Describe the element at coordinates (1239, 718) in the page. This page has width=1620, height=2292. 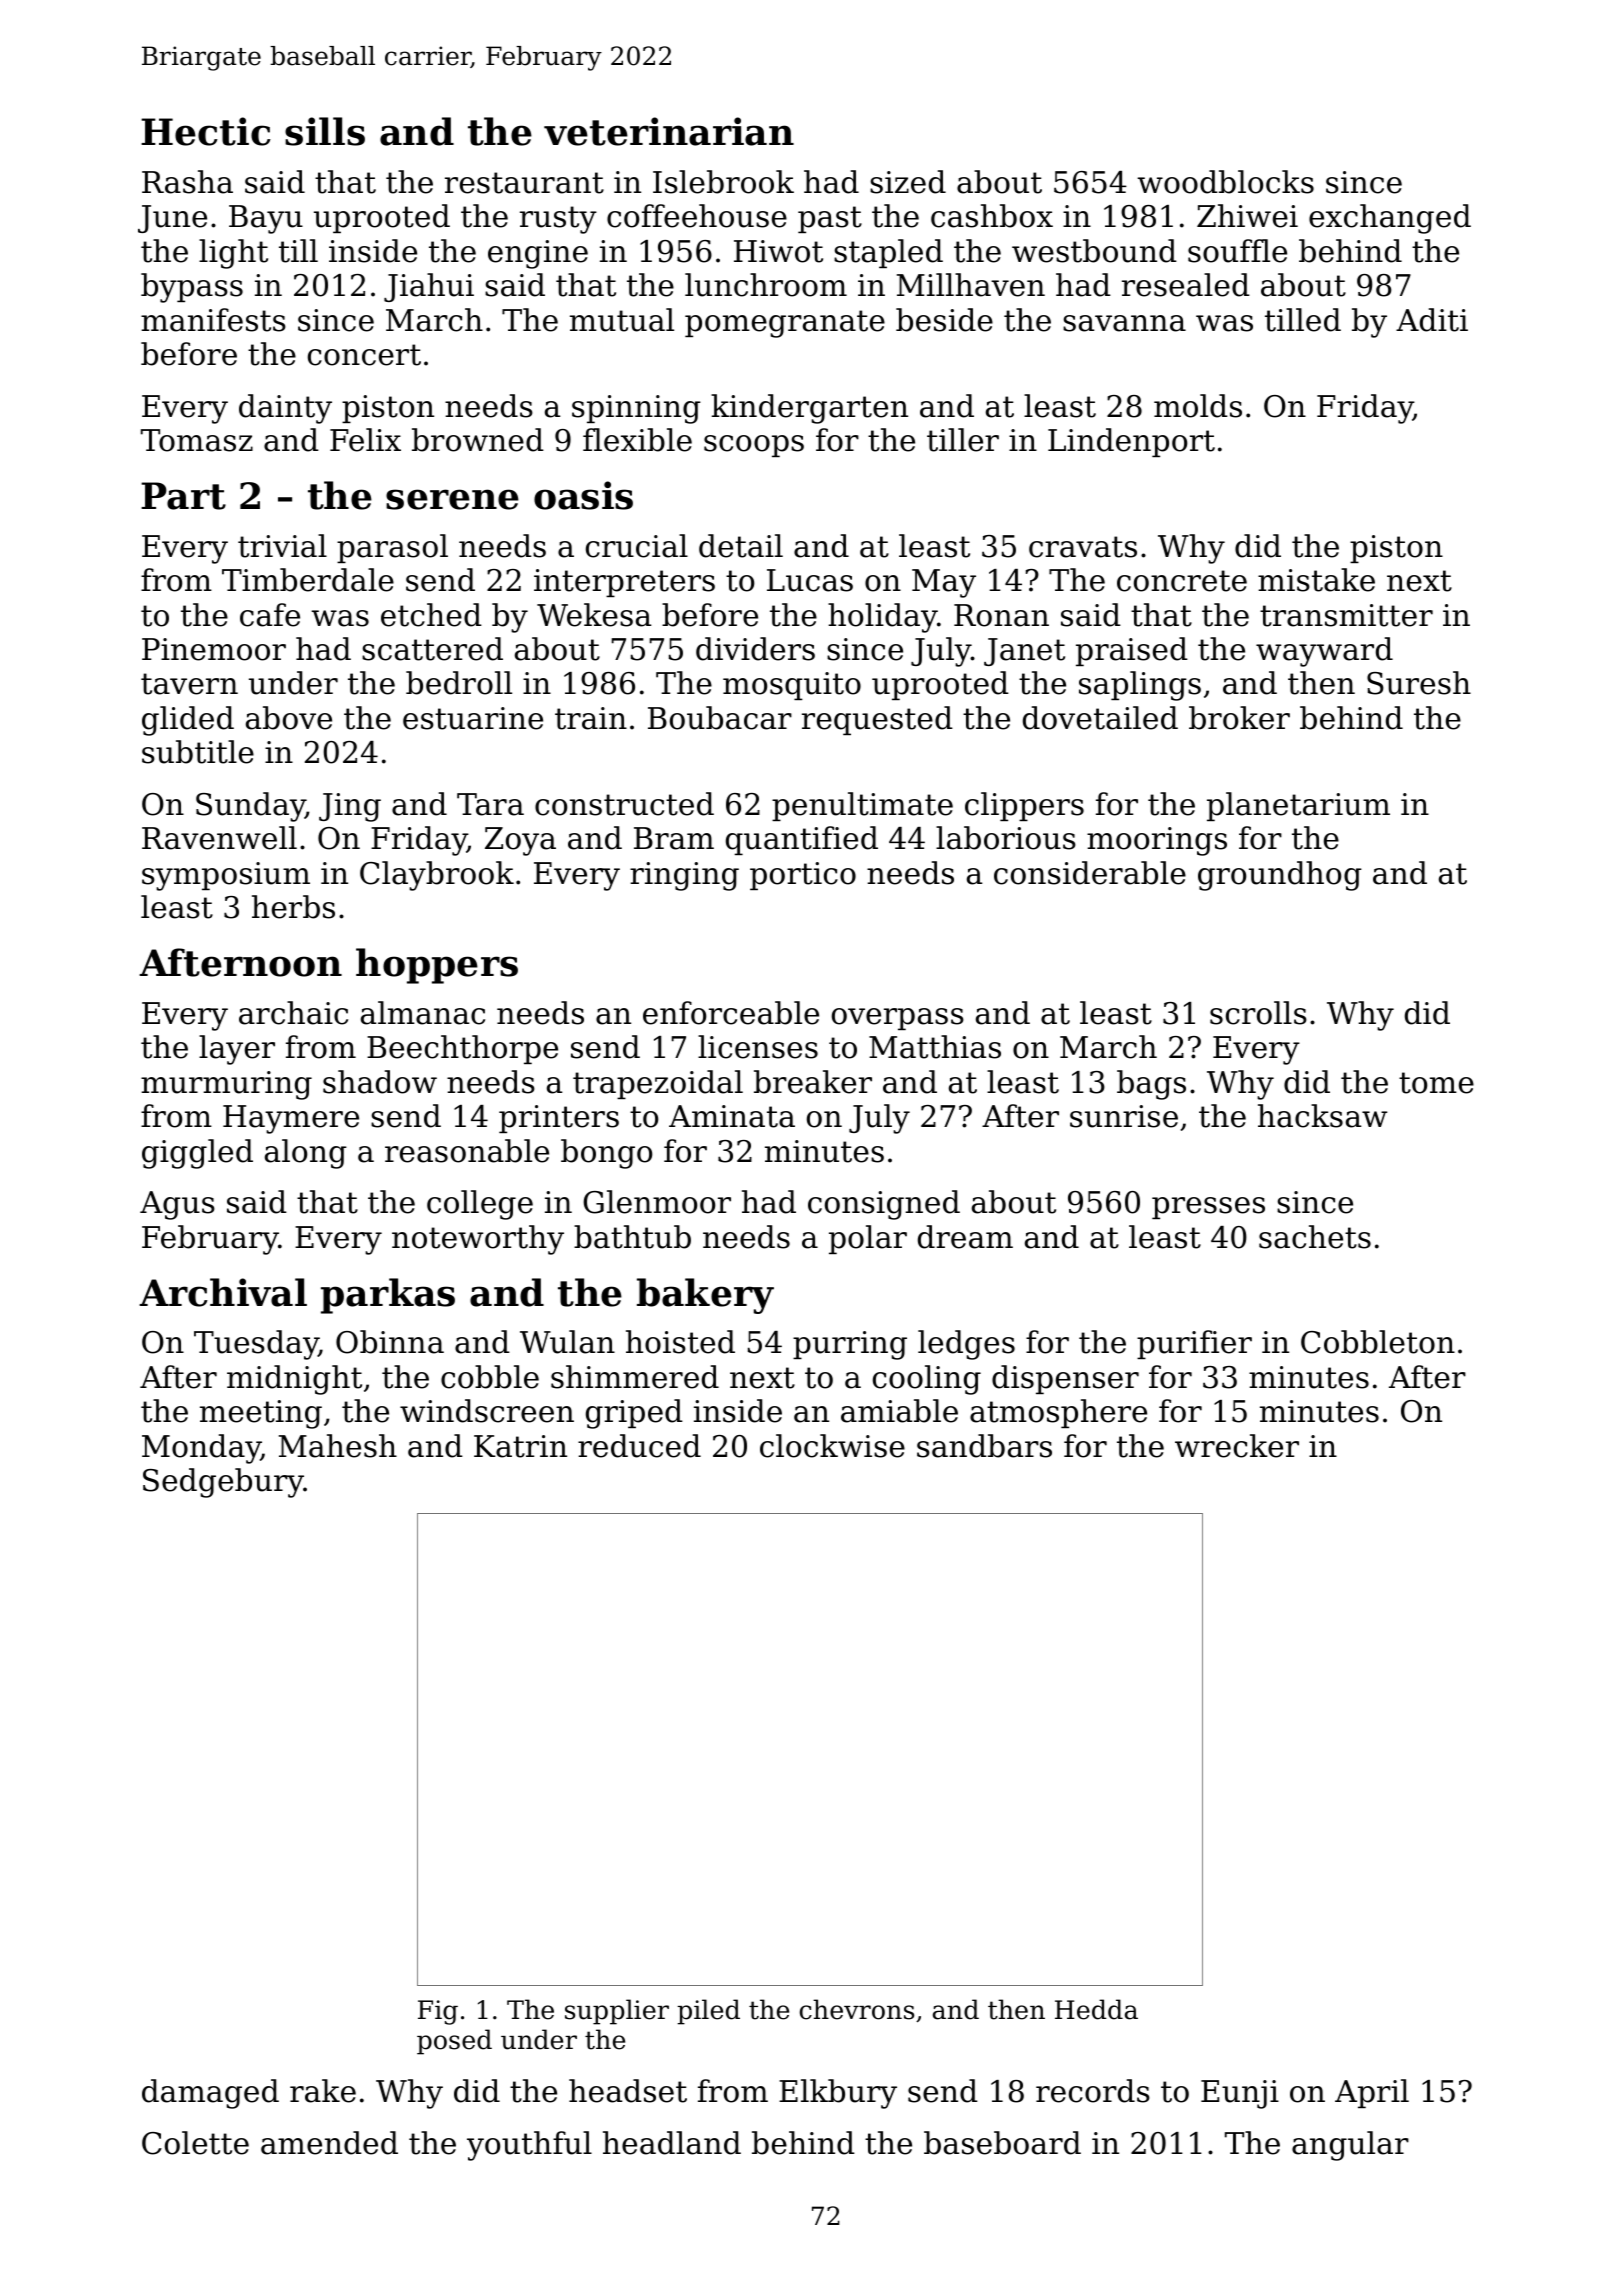
I see `broker` at that location.
